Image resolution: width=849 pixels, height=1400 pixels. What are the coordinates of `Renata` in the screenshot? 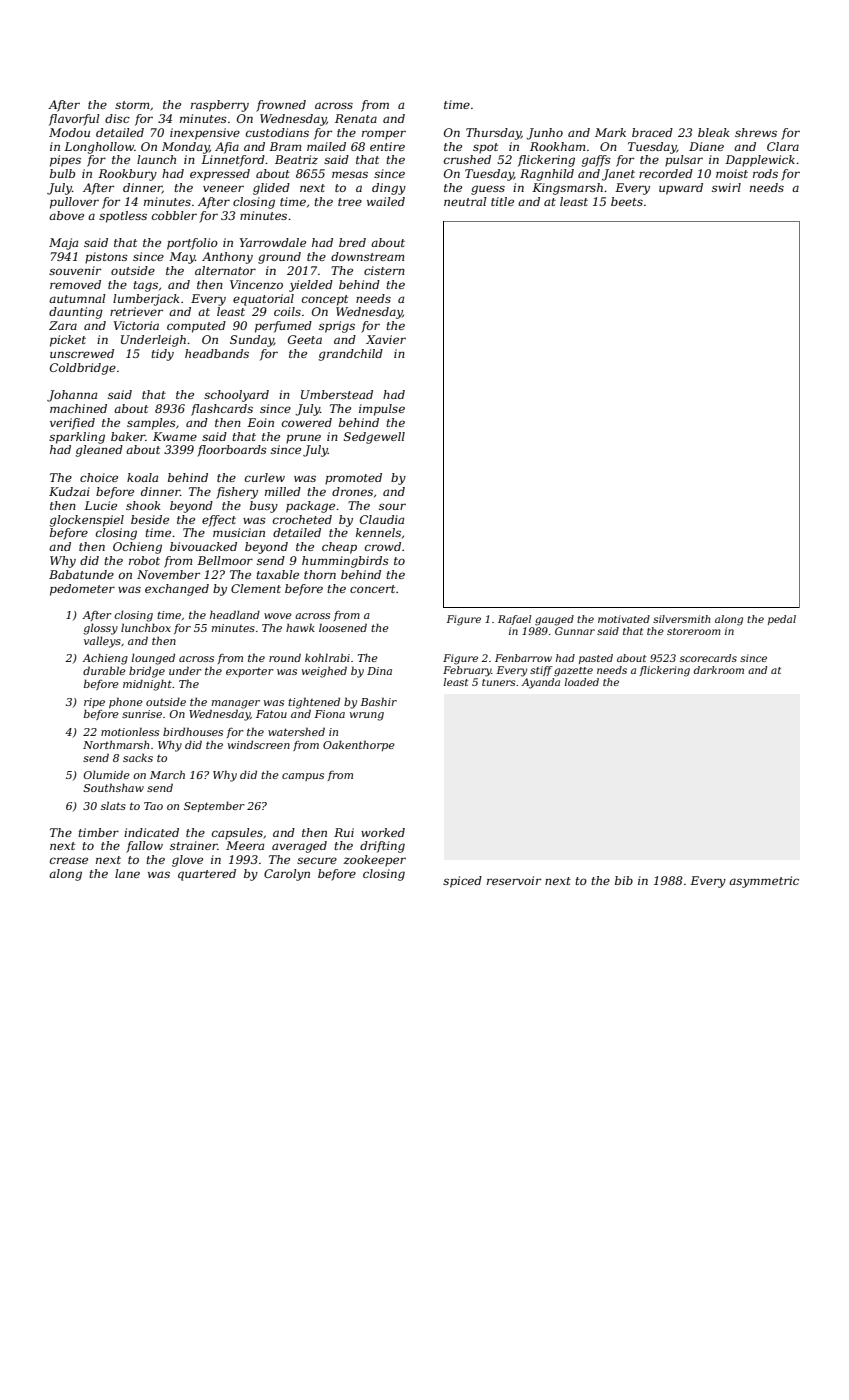 It's located at (356, 118).
